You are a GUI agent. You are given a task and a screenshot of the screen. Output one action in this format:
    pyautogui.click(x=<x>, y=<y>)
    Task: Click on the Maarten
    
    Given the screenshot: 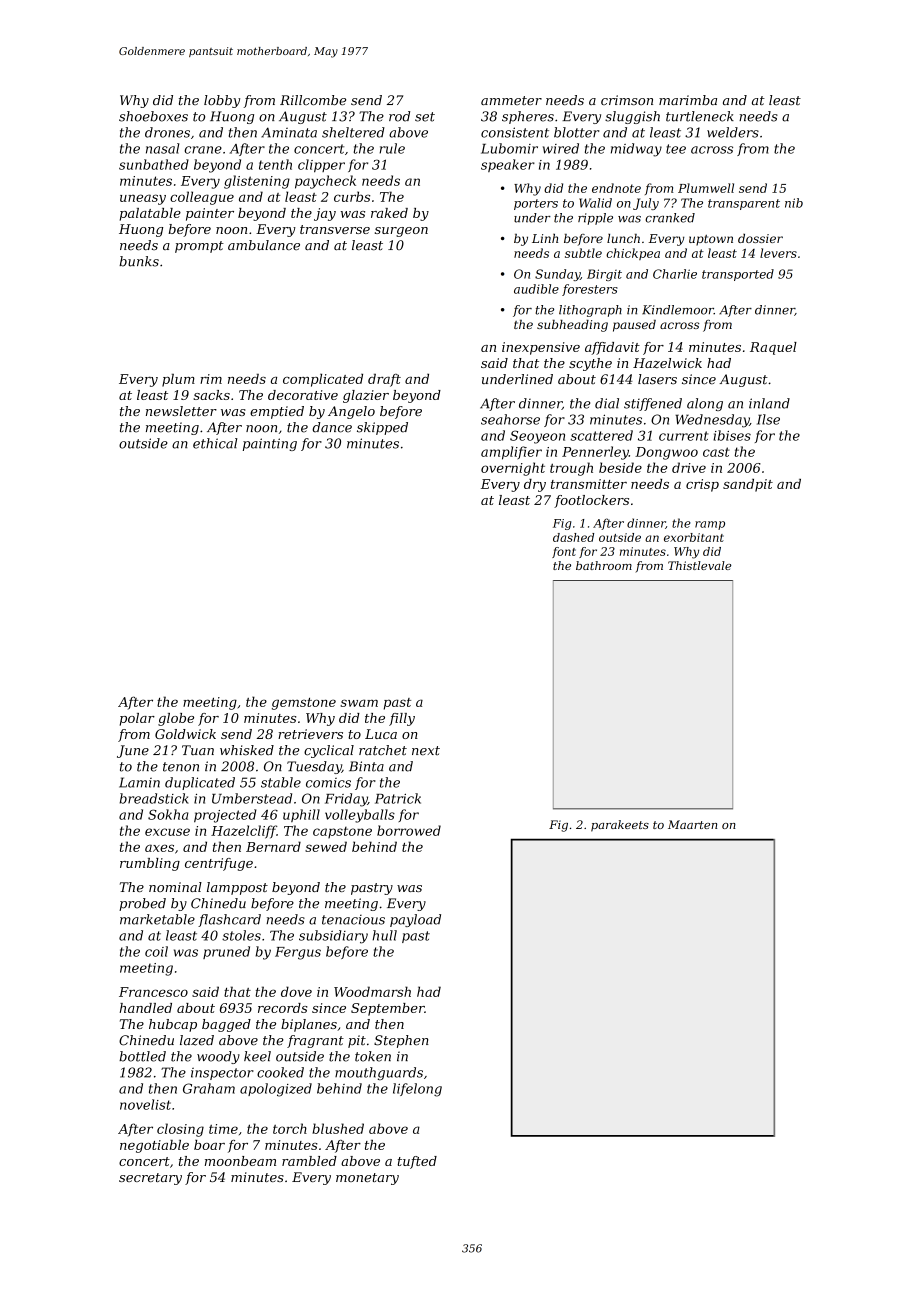 What is the action you would take?
    pyautogui.click(x=692, y=824)
